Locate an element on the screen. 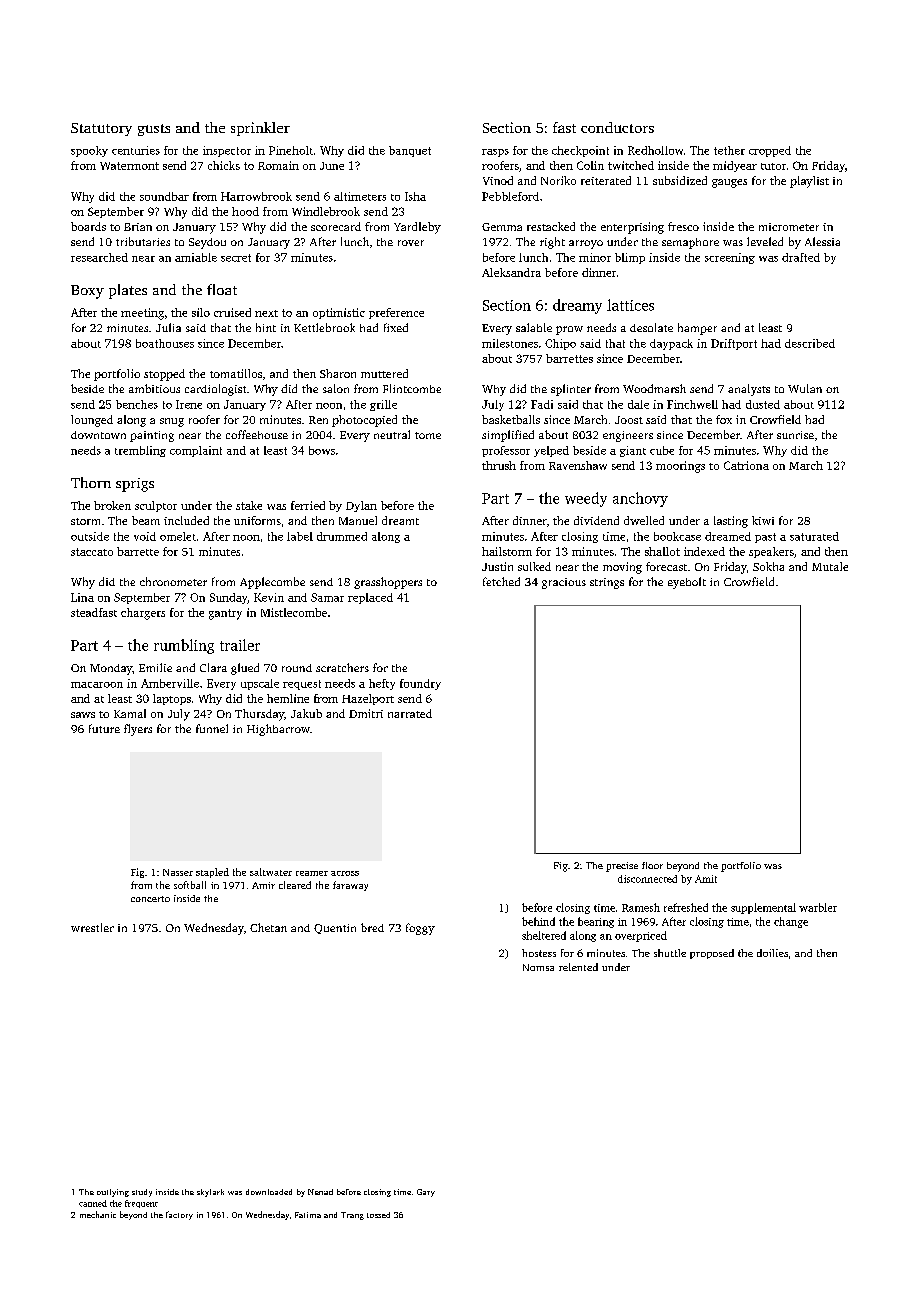 Image resolution: width=924 pixels, height=1308 pixels. Nomsa is located at coordinates (538, 967).
